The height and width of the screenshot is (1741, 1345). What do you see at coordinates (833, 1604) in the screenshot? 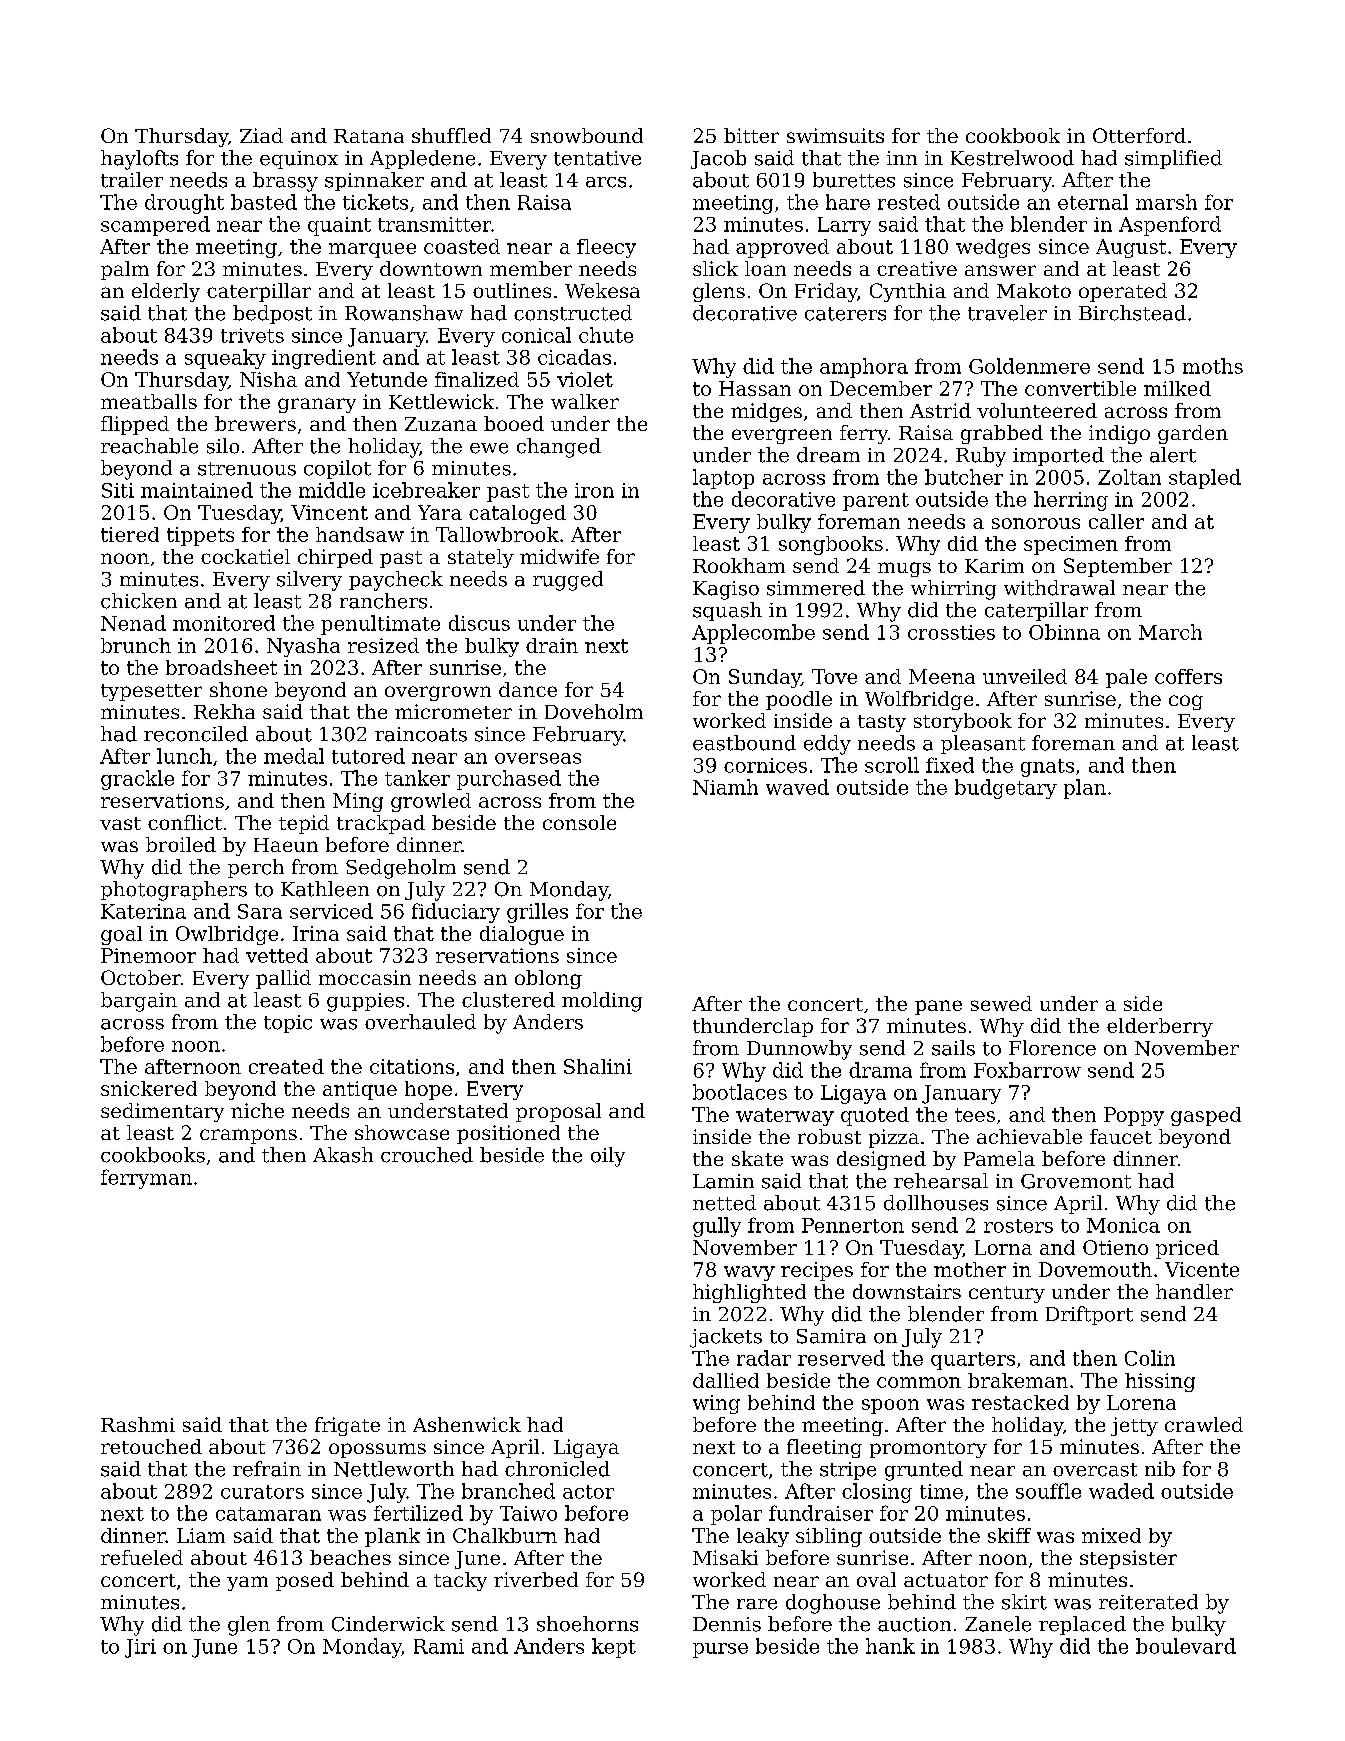
I see `doghouse` at bounding box center [833, 1604].
